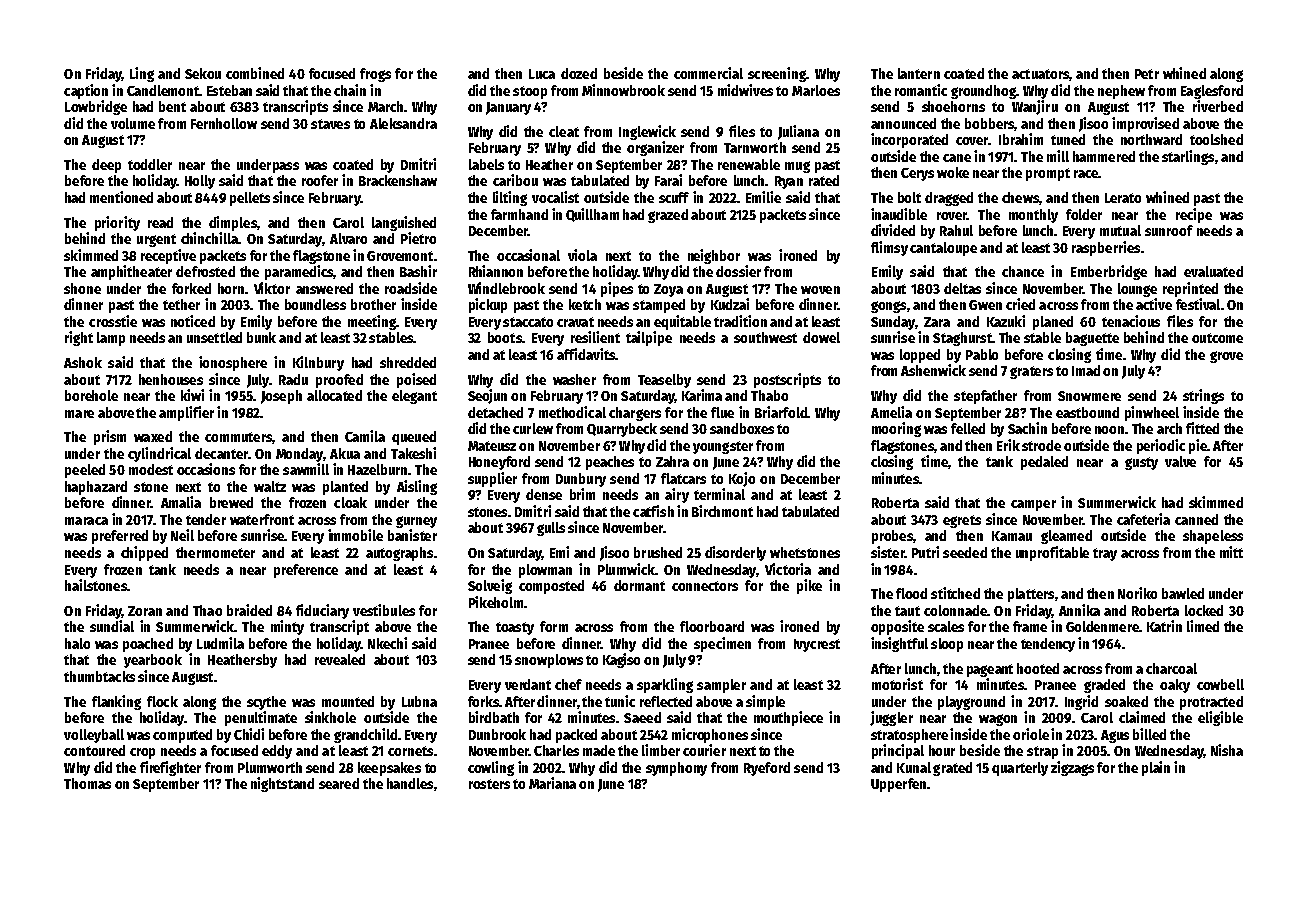  Describe the element at coordinates (1031, 372) in the screenshot. I see `graters` at that location.
